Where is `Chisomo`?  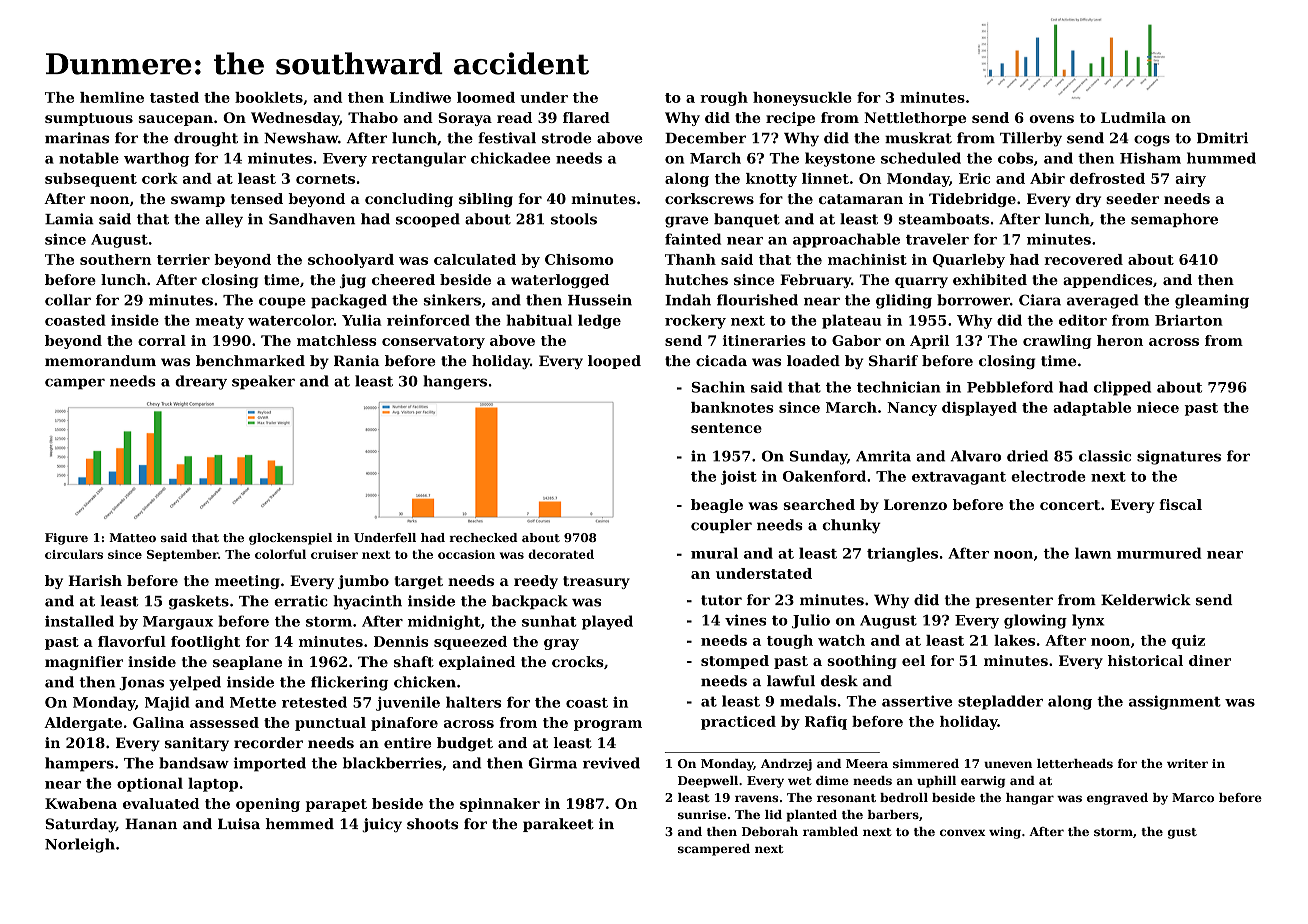 Chisomo is located at coordinates (579, 259).
